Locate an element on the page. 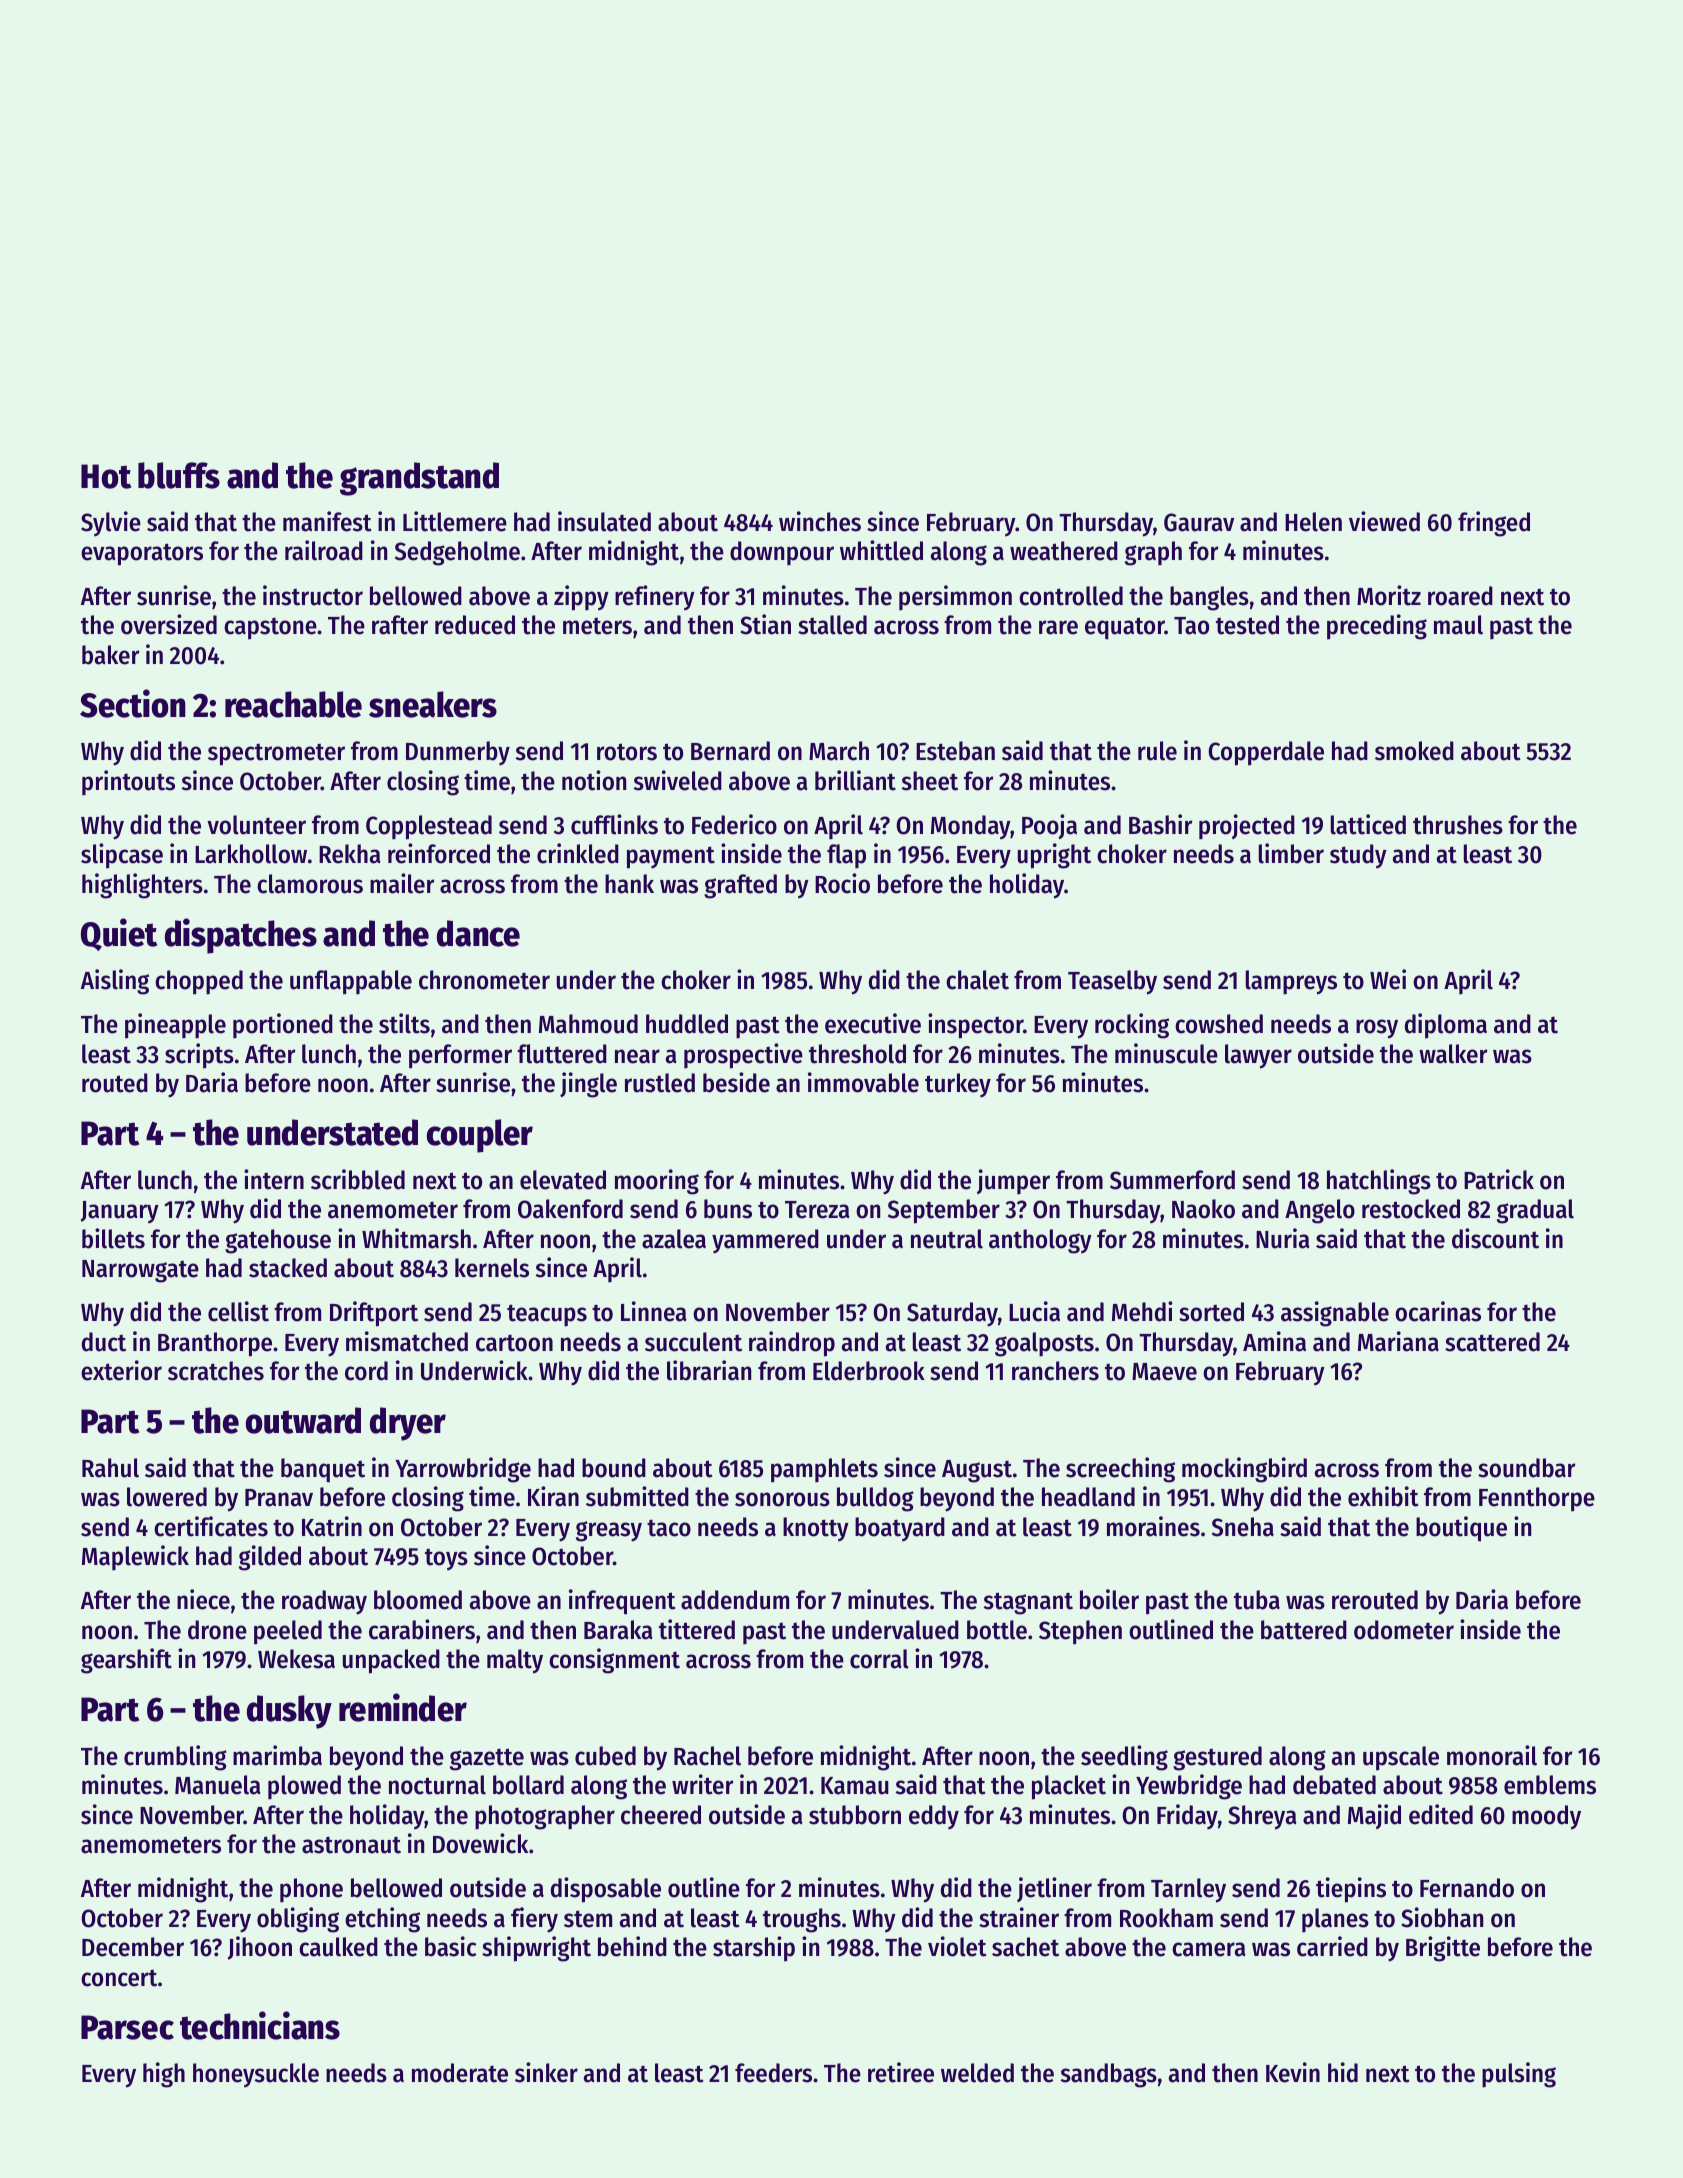  sheet is located at coordinates (930, 781).
